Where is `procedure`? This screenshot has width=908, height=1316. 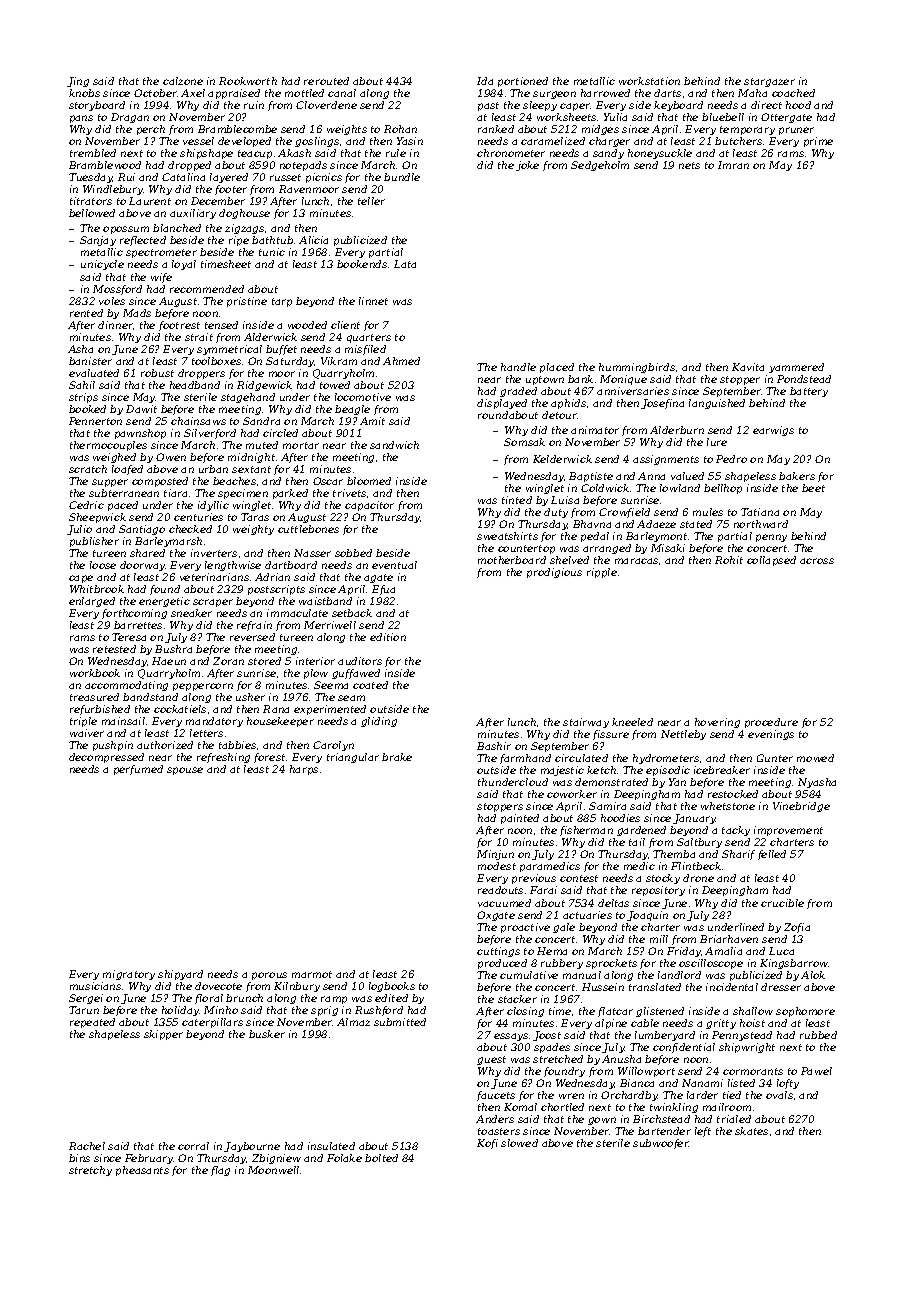
procedure is located at coordinates (771, 723).
